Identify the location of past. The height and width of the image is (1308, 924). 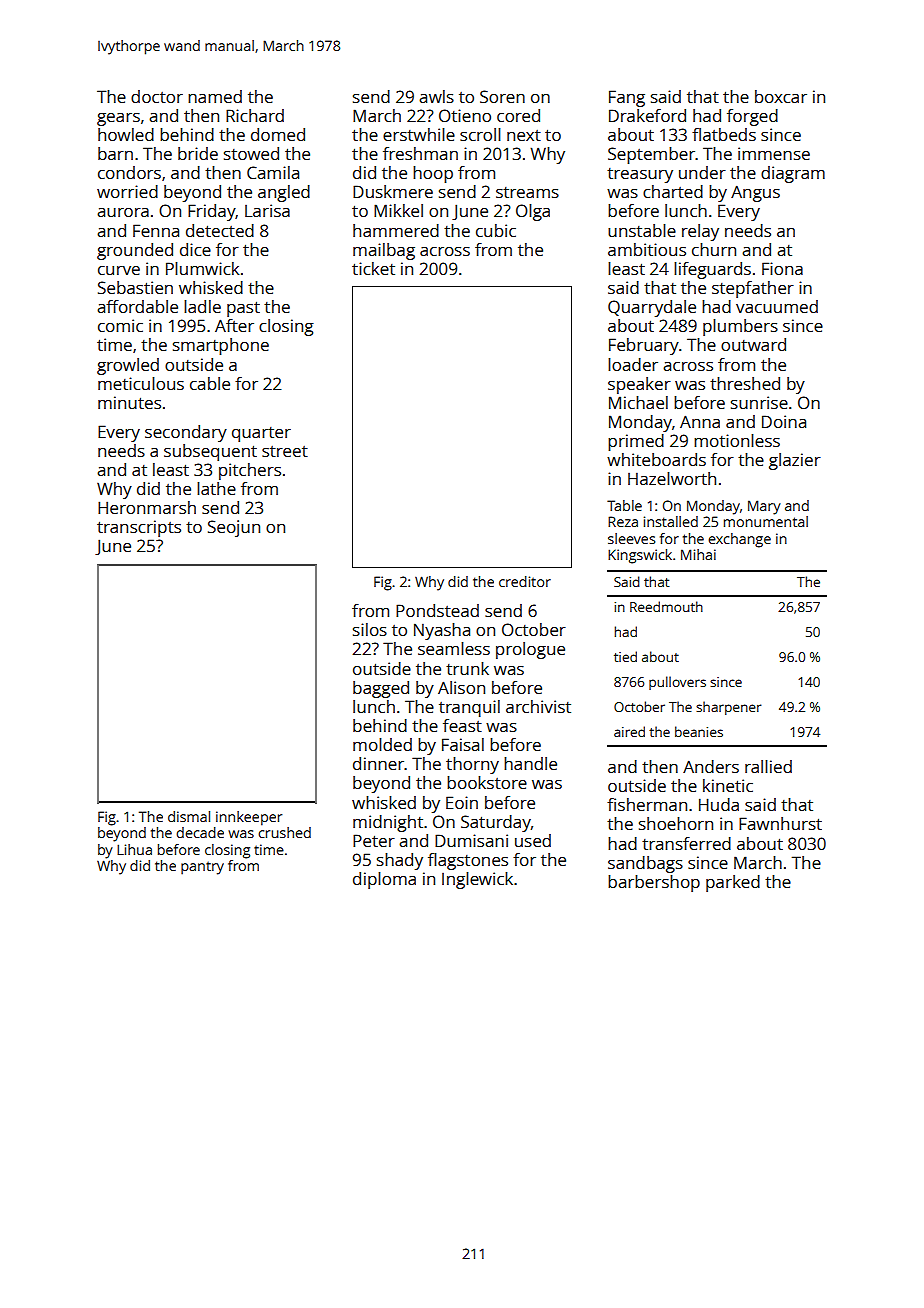
(243, 309).
